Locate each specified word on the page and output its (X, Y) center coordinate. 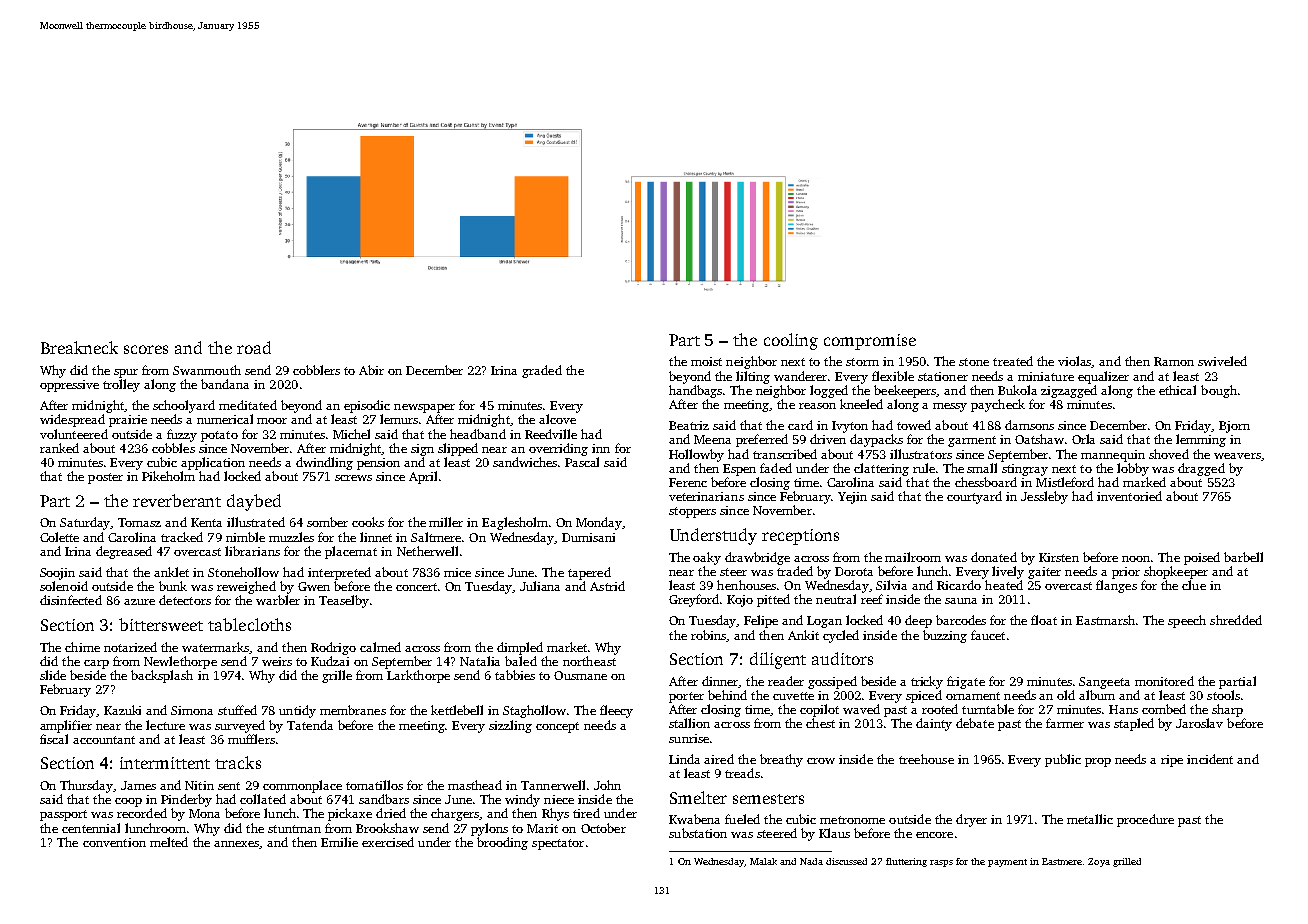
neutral (836, 599)
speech (1187, 621)
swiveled (1222, 361)
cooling (791, 341)
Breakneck (79, 347)
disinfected (71, 600)
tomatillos (374, 785)
